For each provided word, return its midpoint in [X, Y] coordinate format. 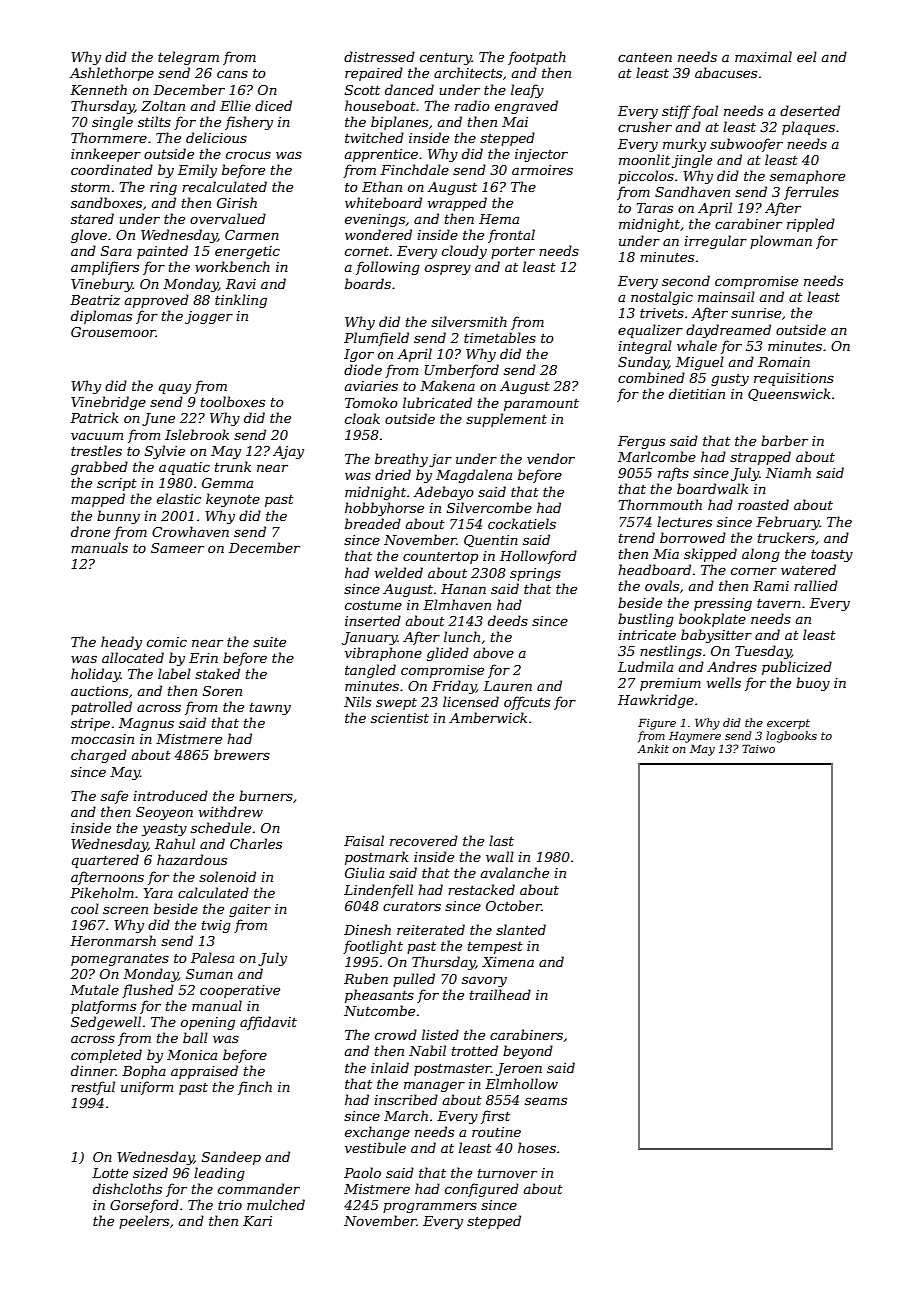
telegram [188, 58]
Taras [654, 208]
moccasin [102, 739]
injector [541, 155]
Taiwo [758, 748]
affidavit [268, 1023]
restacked [481, 889]
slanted [521, 929]
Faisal [364, 840]
